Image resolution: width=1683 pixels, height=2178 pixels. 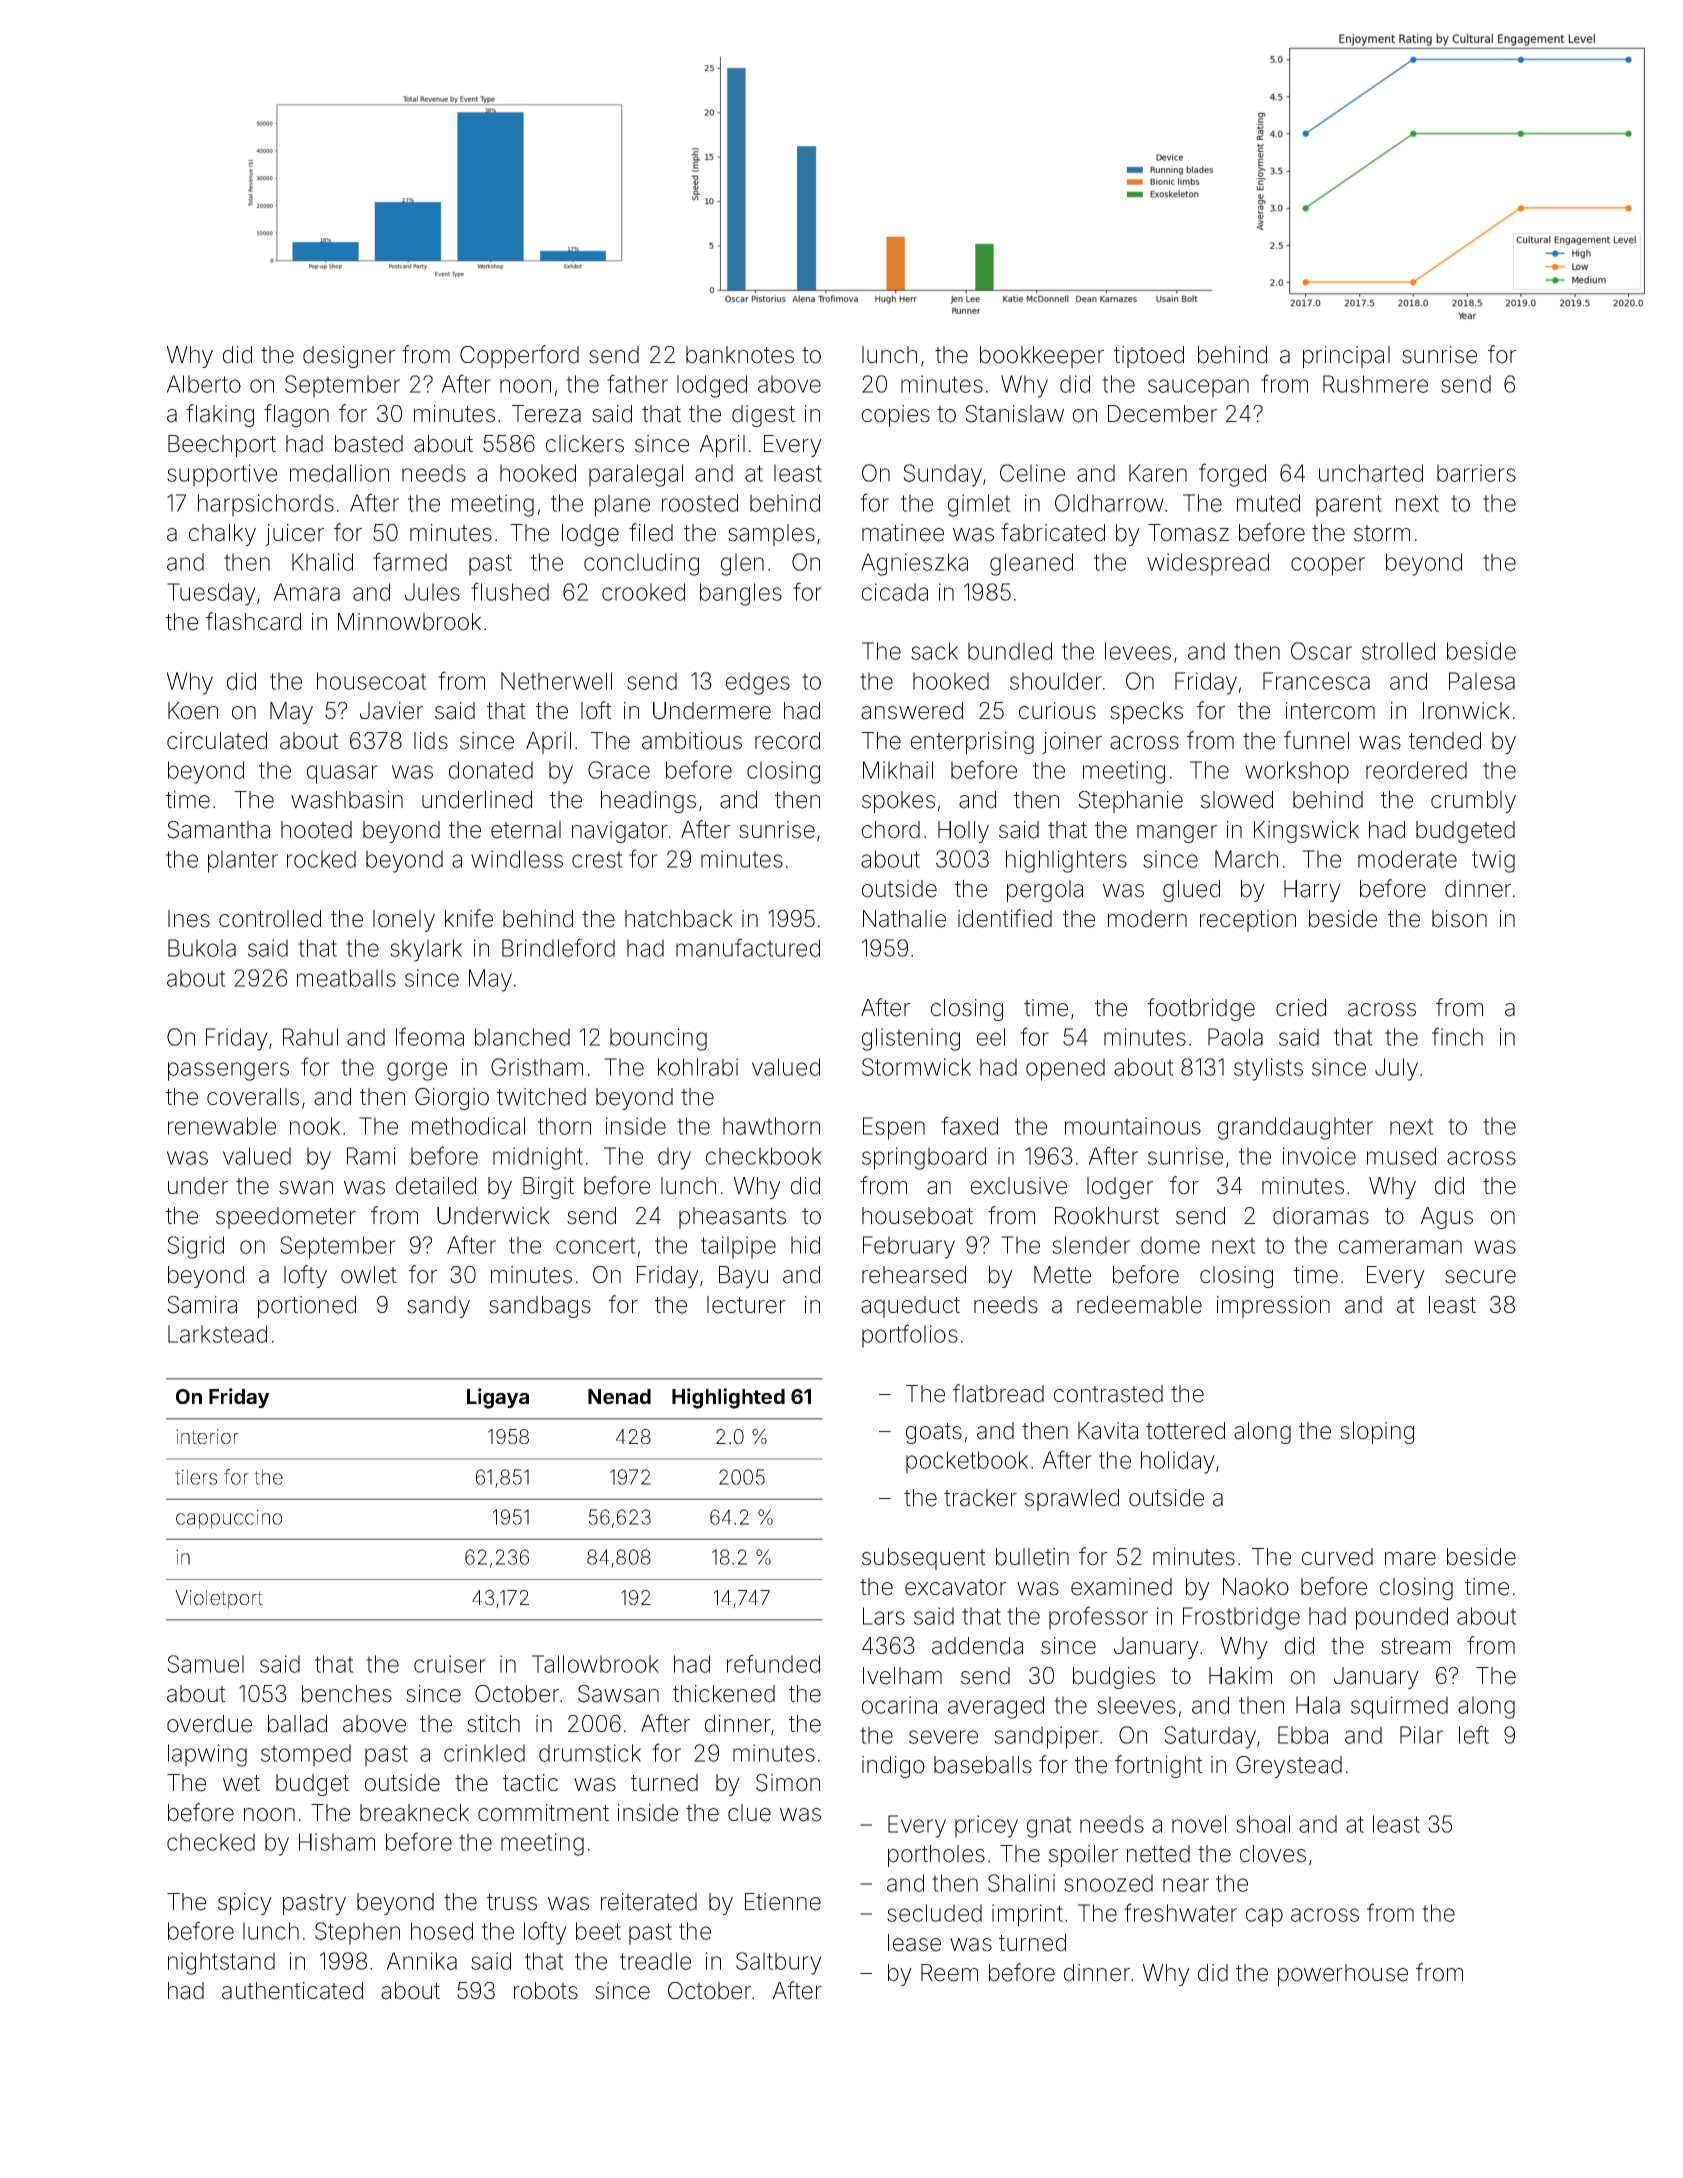 What do you see at coordinates (204, 384) in the screenshot?
I see `Alberto` at bounding box center [204, 384].
